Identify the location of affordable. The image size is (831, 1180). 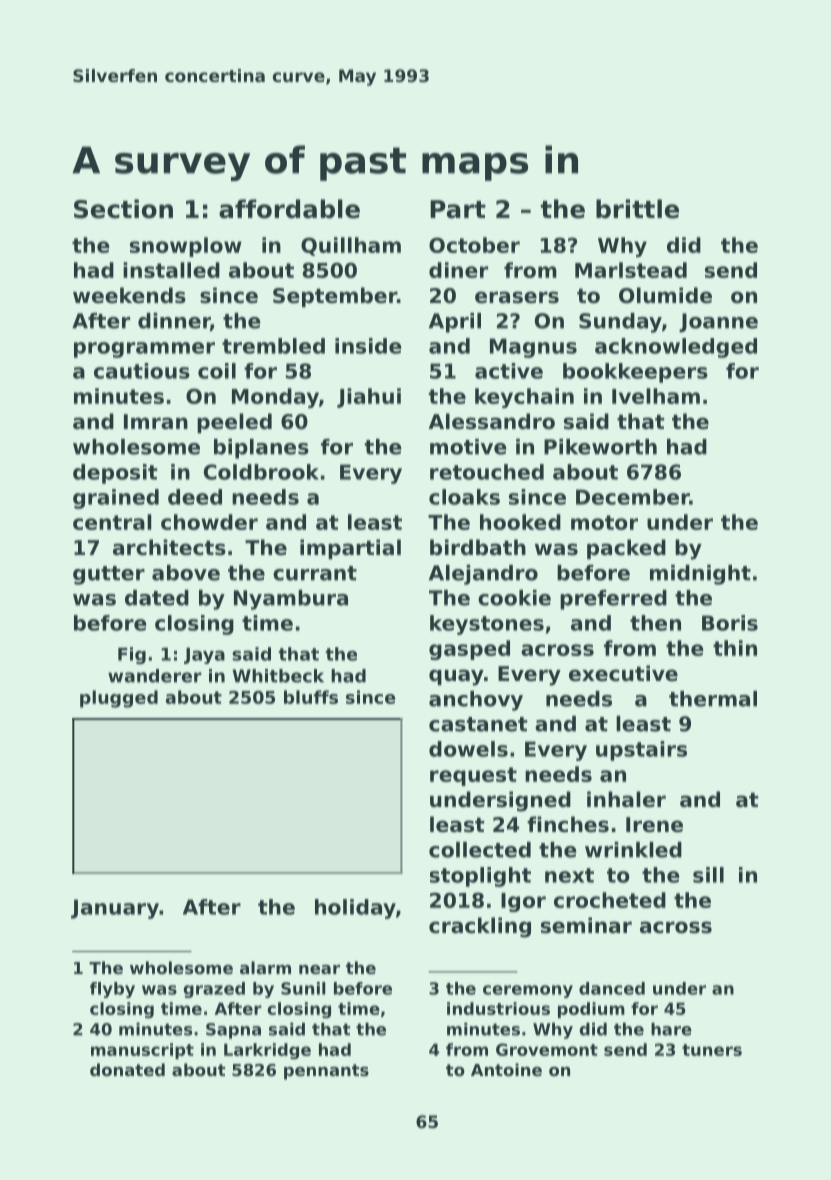
(289, 209).
